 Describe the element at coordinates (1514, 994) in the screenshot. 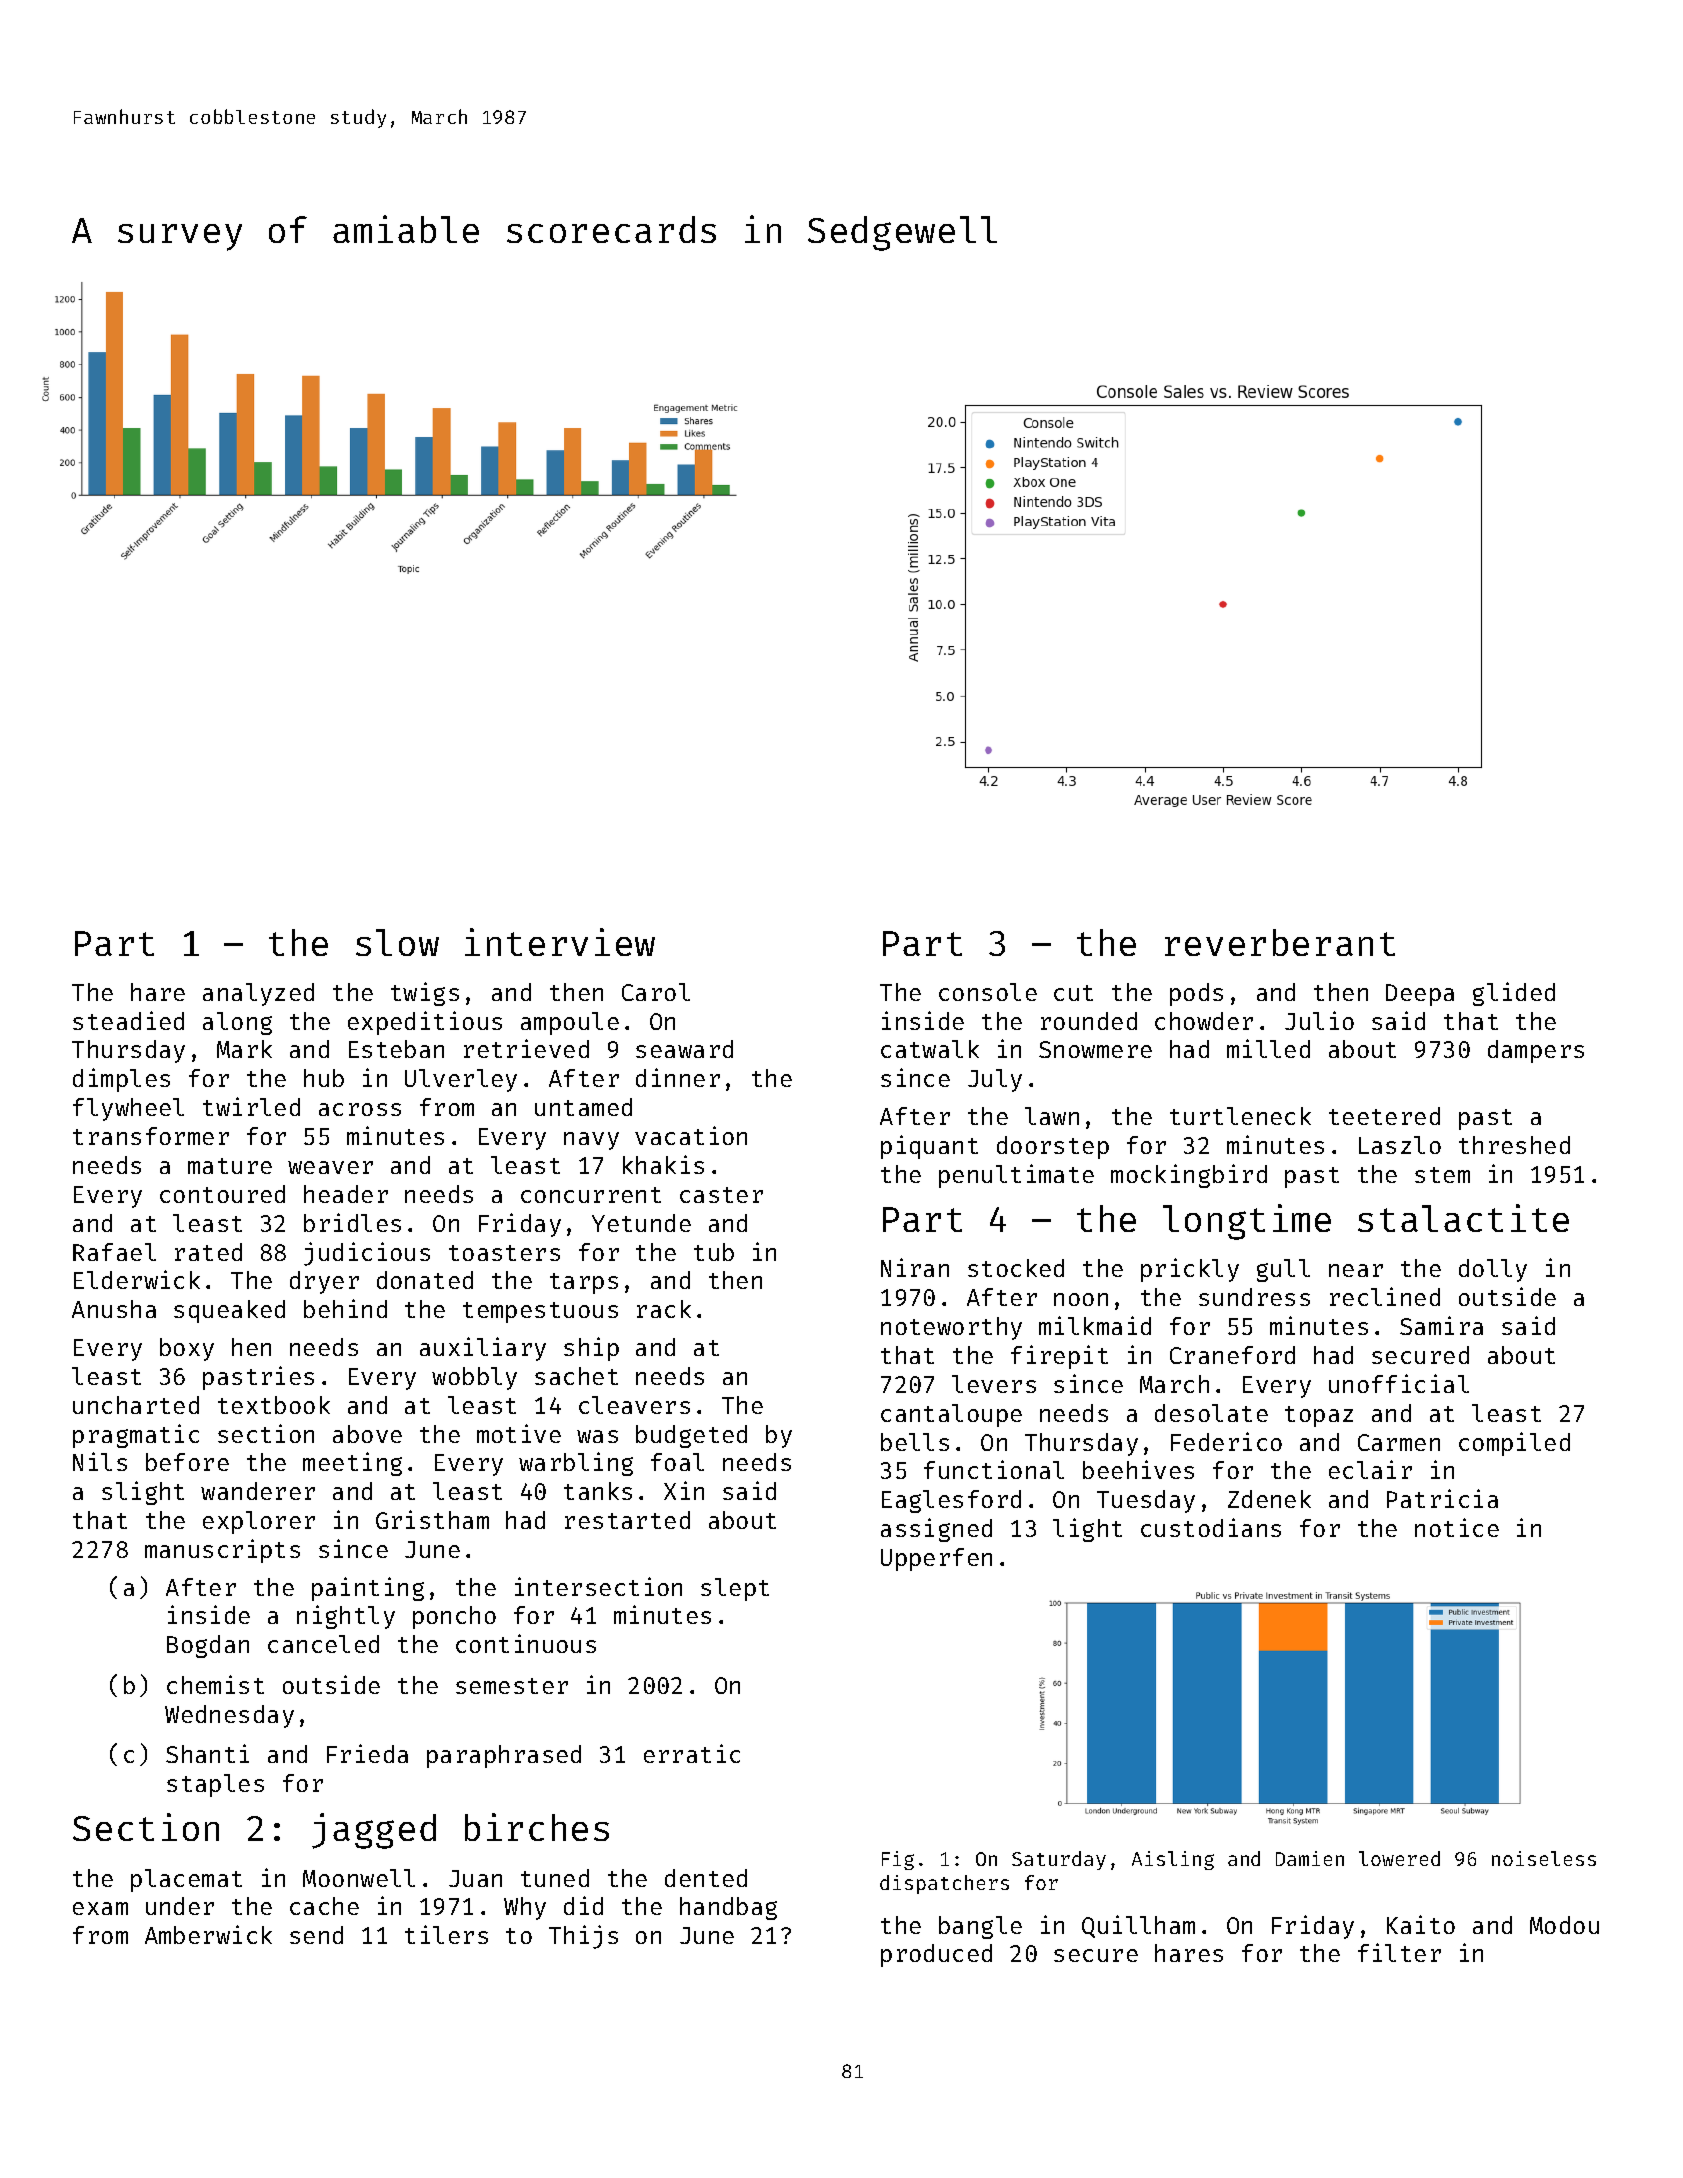

I see `glided` at that location.
